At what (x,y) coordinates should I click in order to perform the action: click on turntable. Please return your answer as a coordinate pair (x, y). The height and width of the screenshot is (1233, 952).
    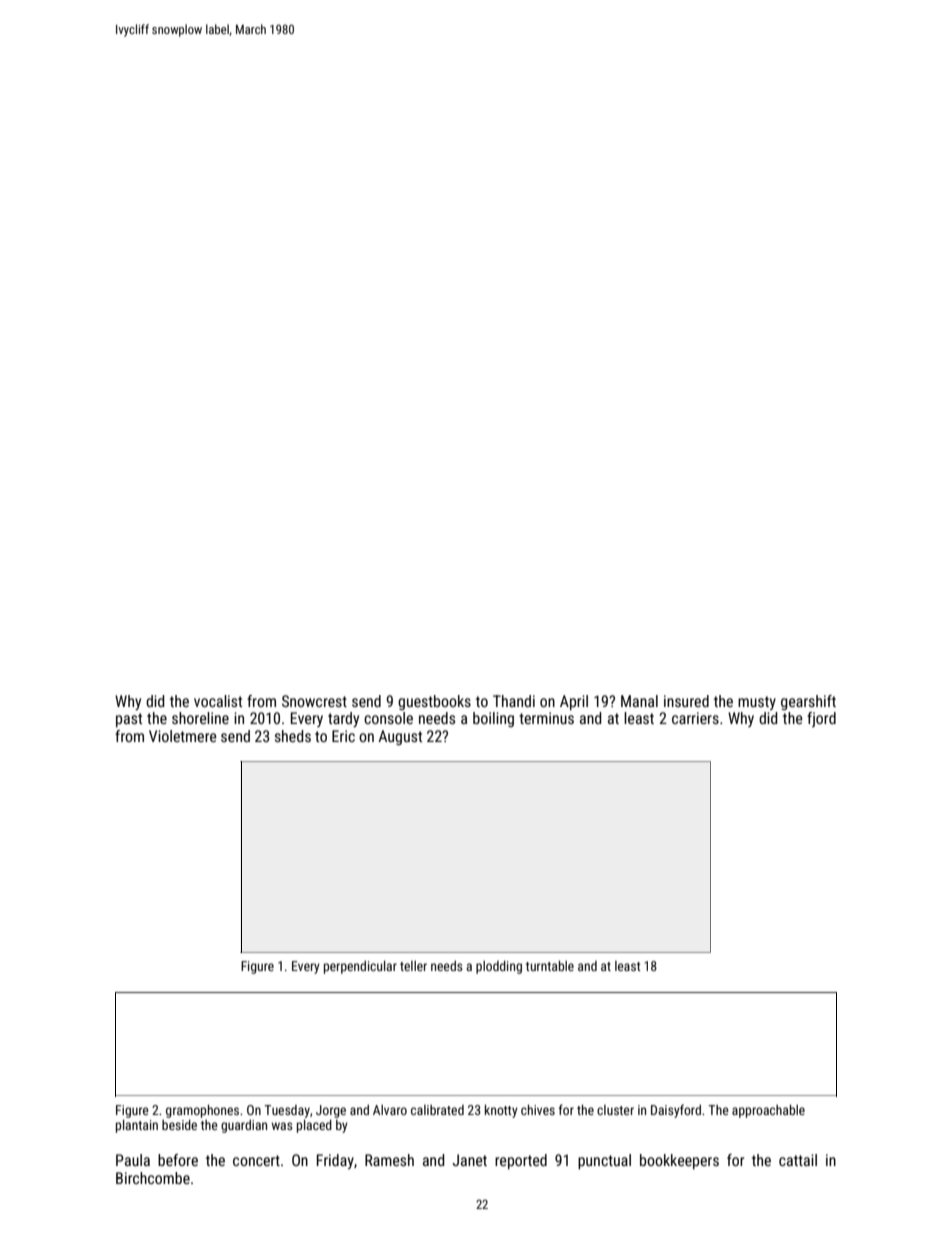
    Looking at the image, I should click on (550, 965).
